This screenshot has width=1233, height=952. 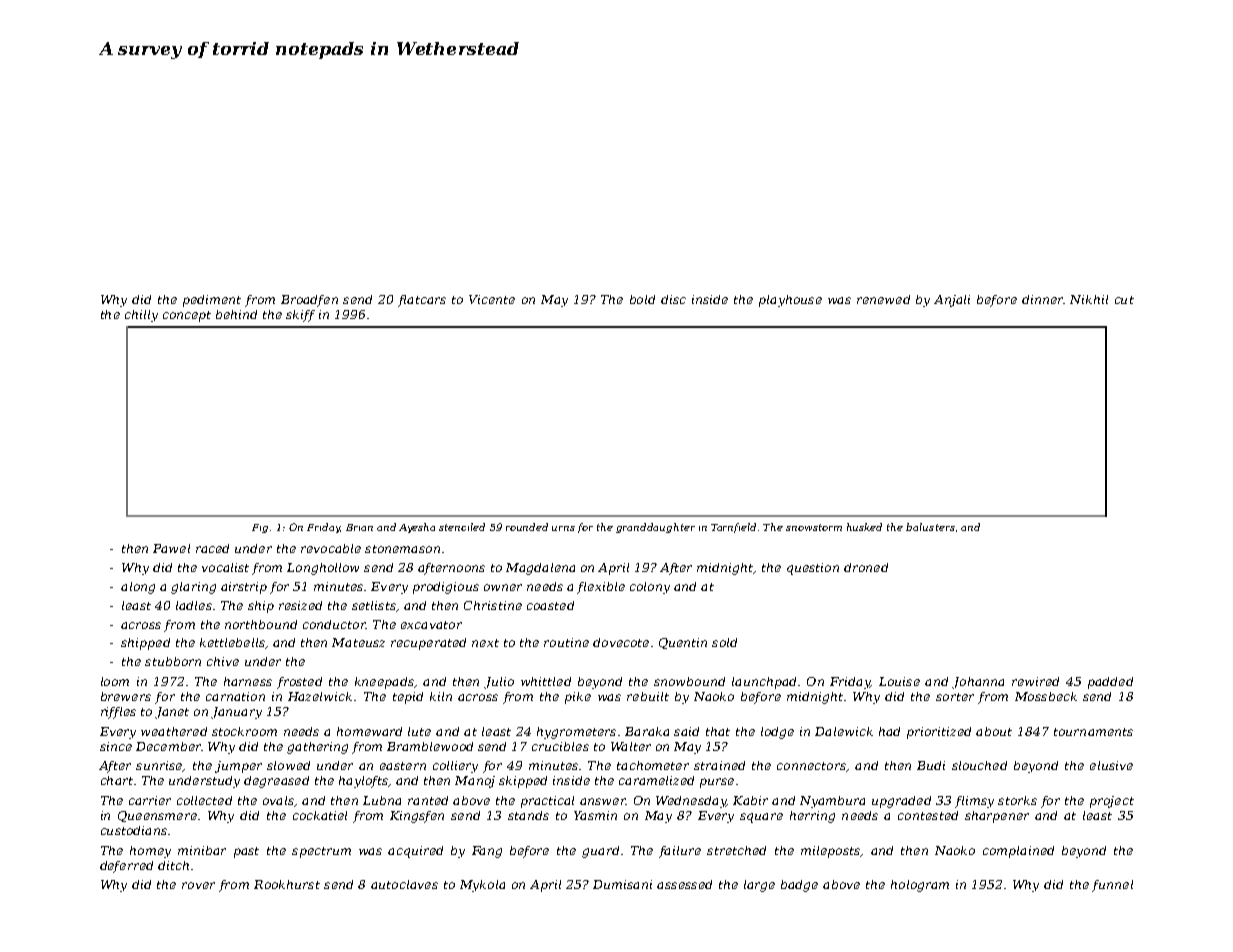 What do you see at coordinates (733, 528) in the screenshot?
I see `Tarnfield` at bounding box center [733, 528].
